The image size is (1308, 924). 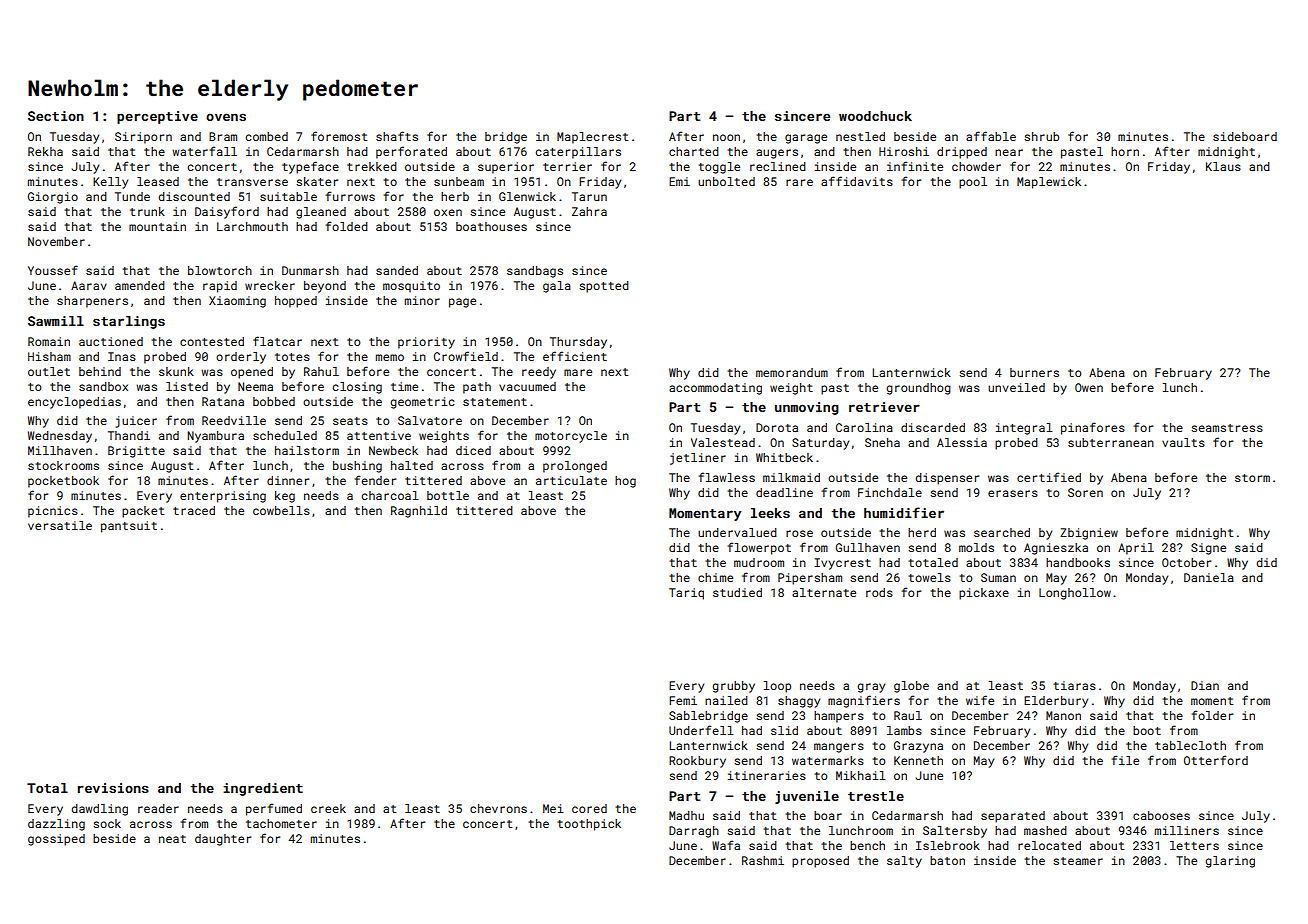 I want to click on cabooses, so click(x=1161, y=815).
